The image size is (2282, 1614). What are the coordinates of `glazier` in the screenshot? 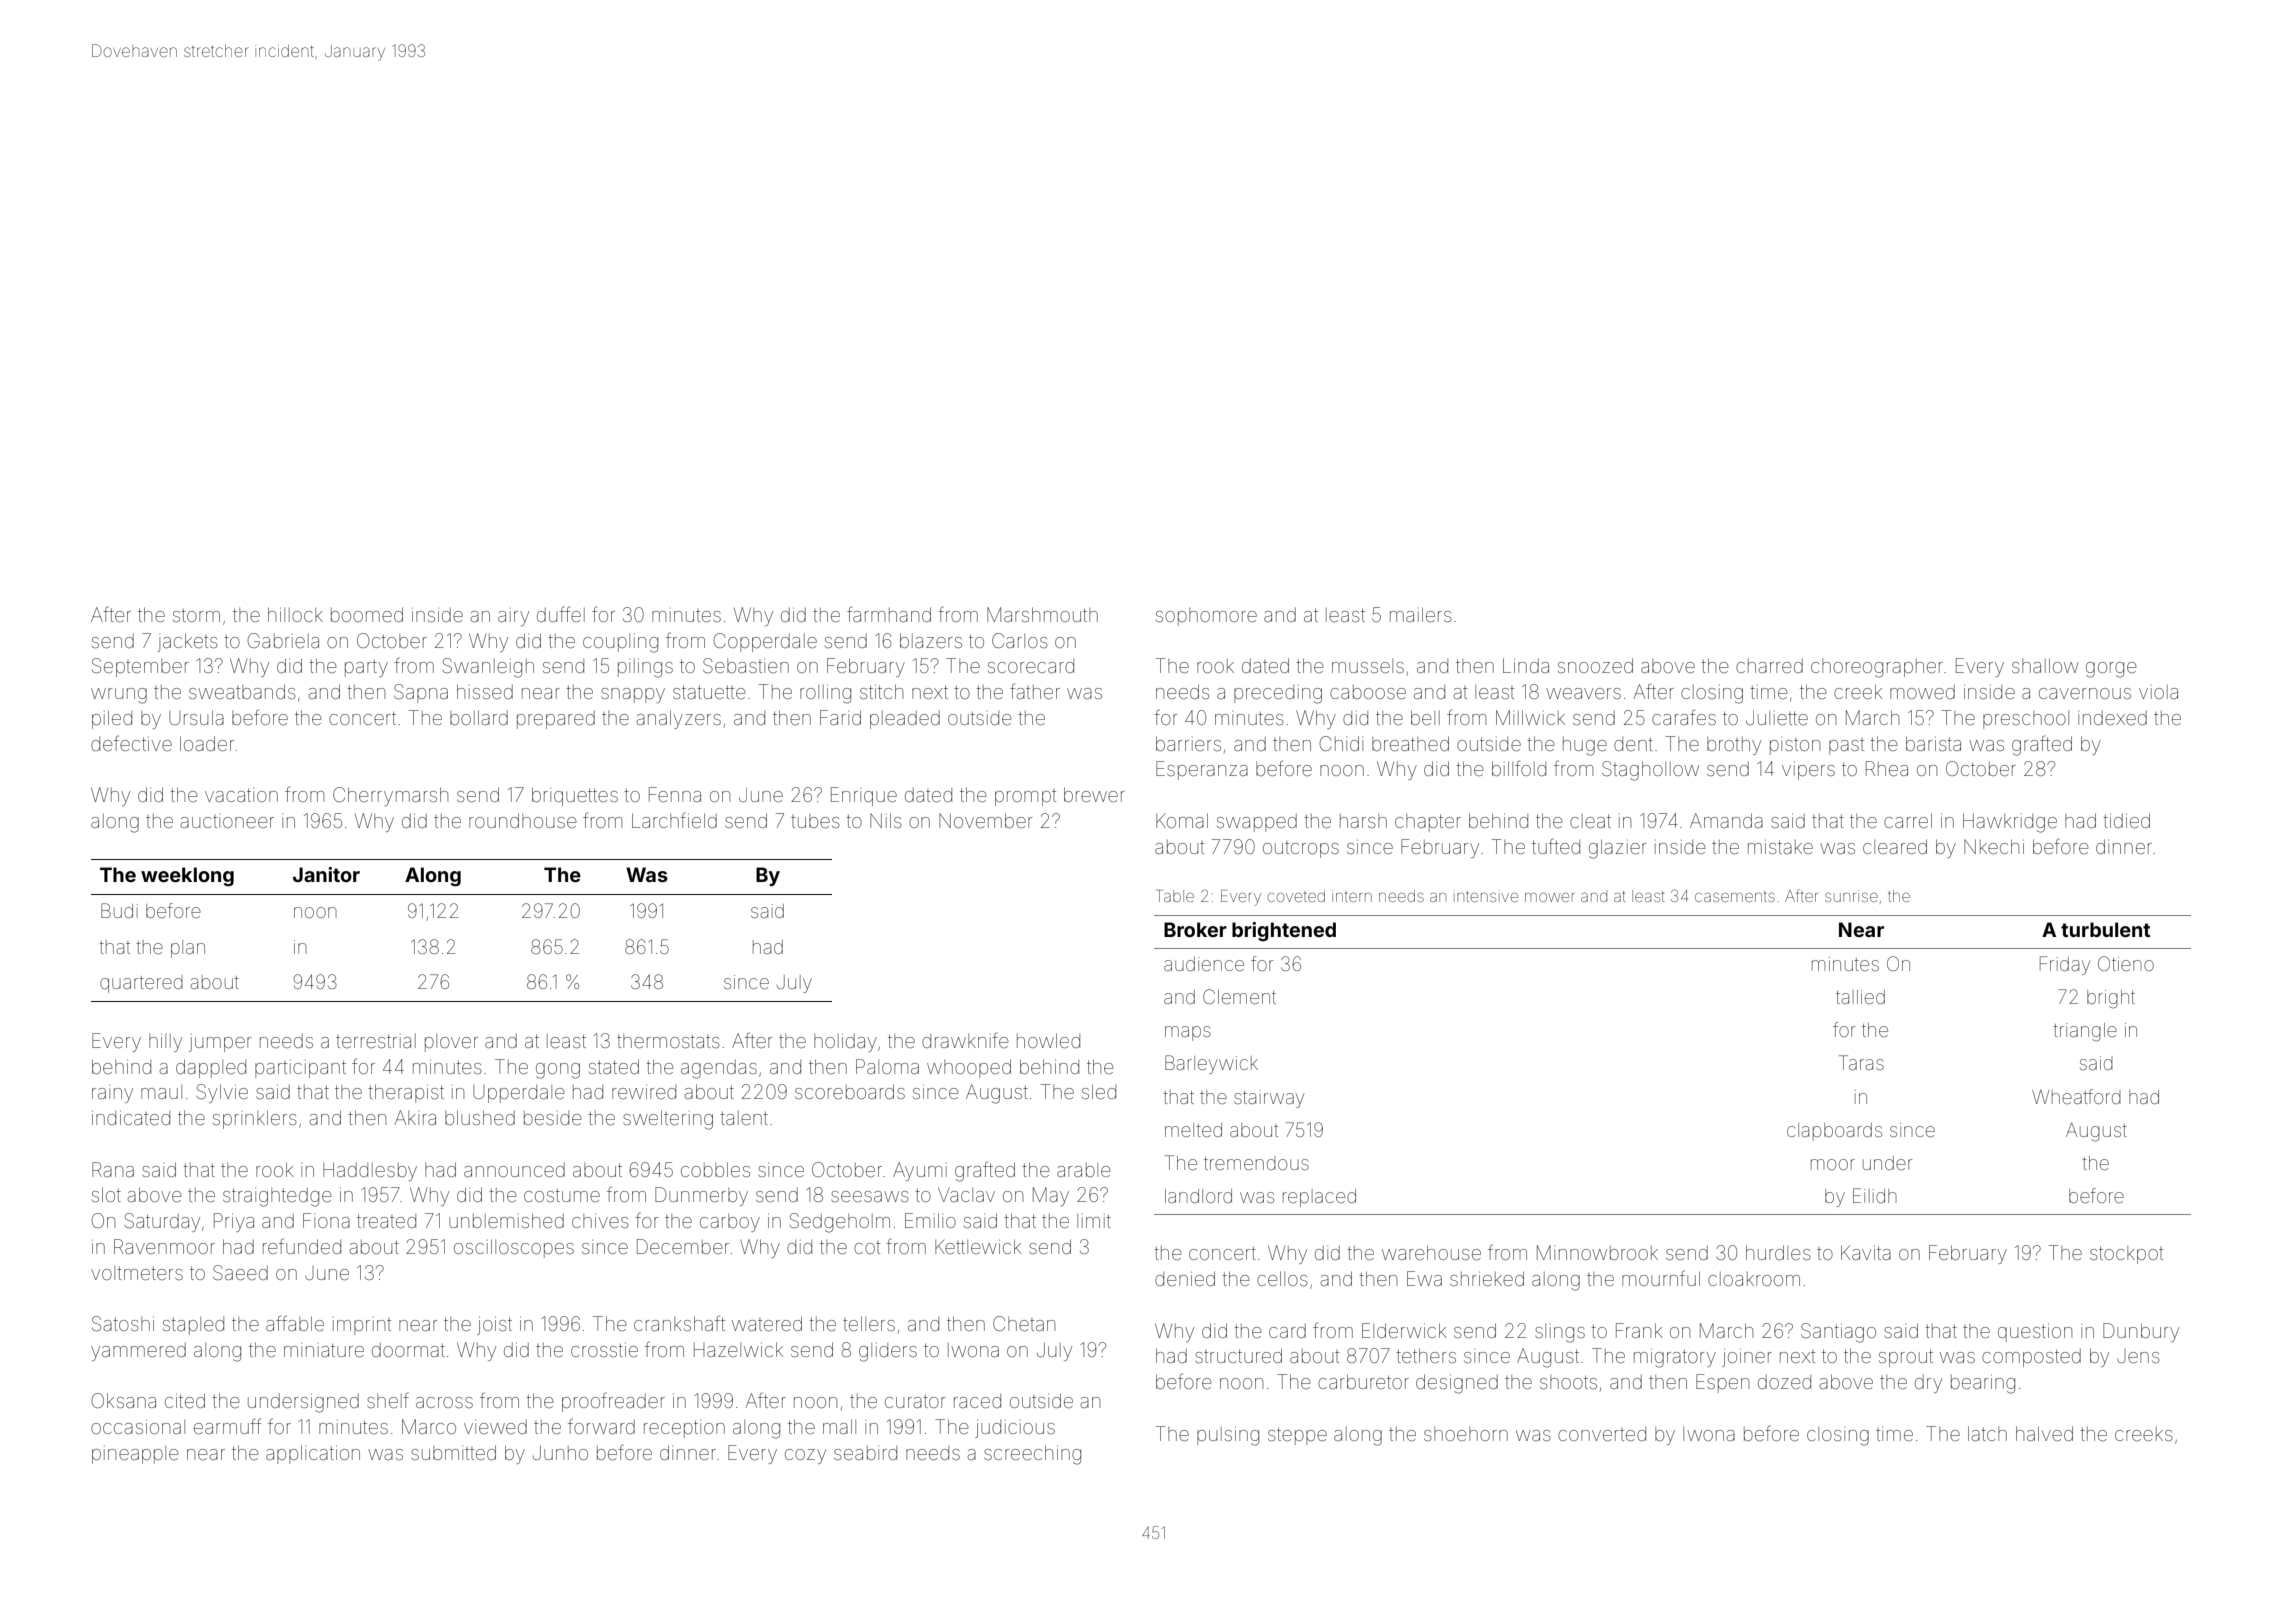 It's located at (1618, 849).
